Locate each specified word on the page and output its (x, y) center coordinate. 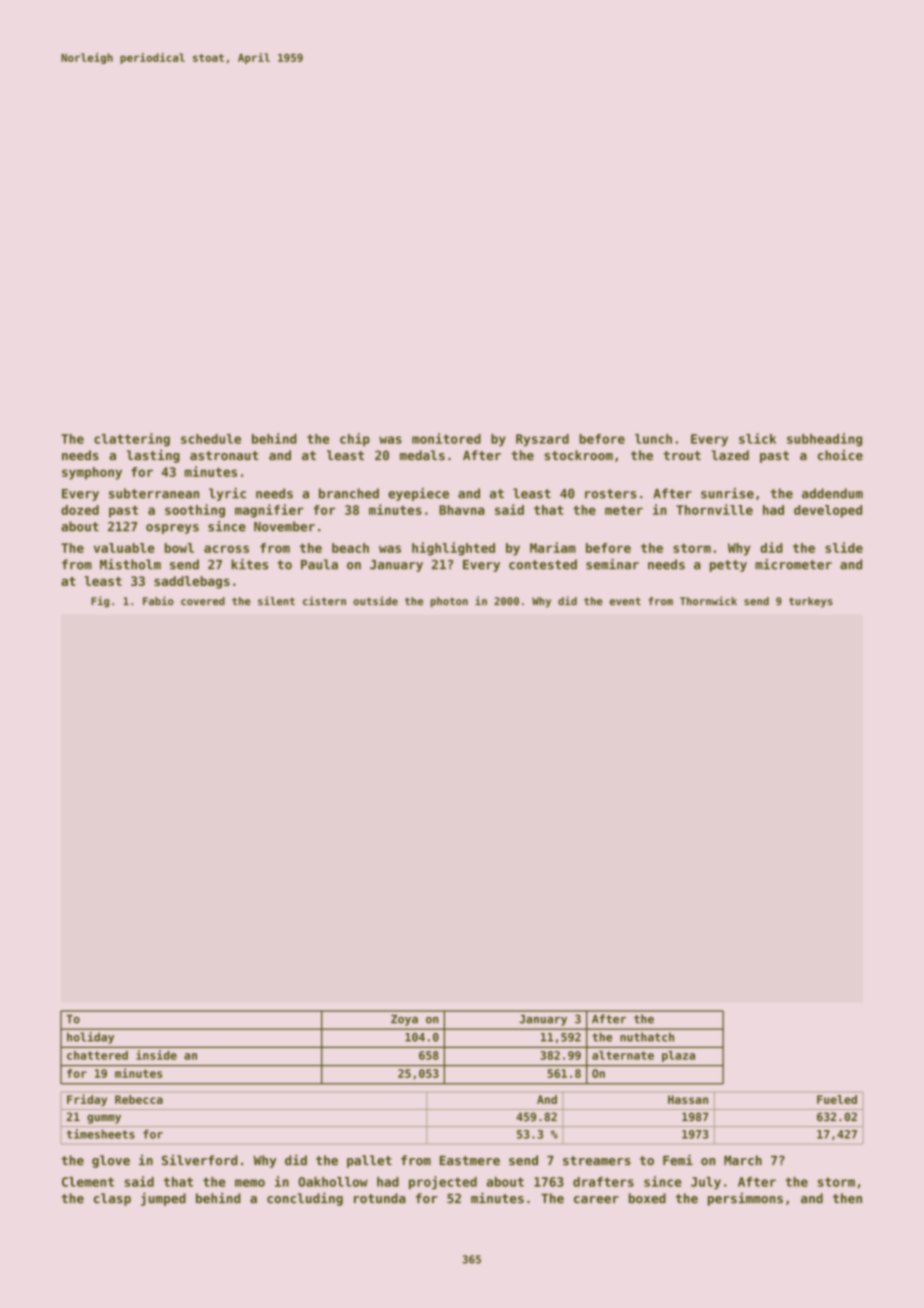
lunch (653, 439)
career (596, 1200)
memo (250, 1183)
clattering (132, 440)
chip (355, 440)
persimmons (745, 1199)
